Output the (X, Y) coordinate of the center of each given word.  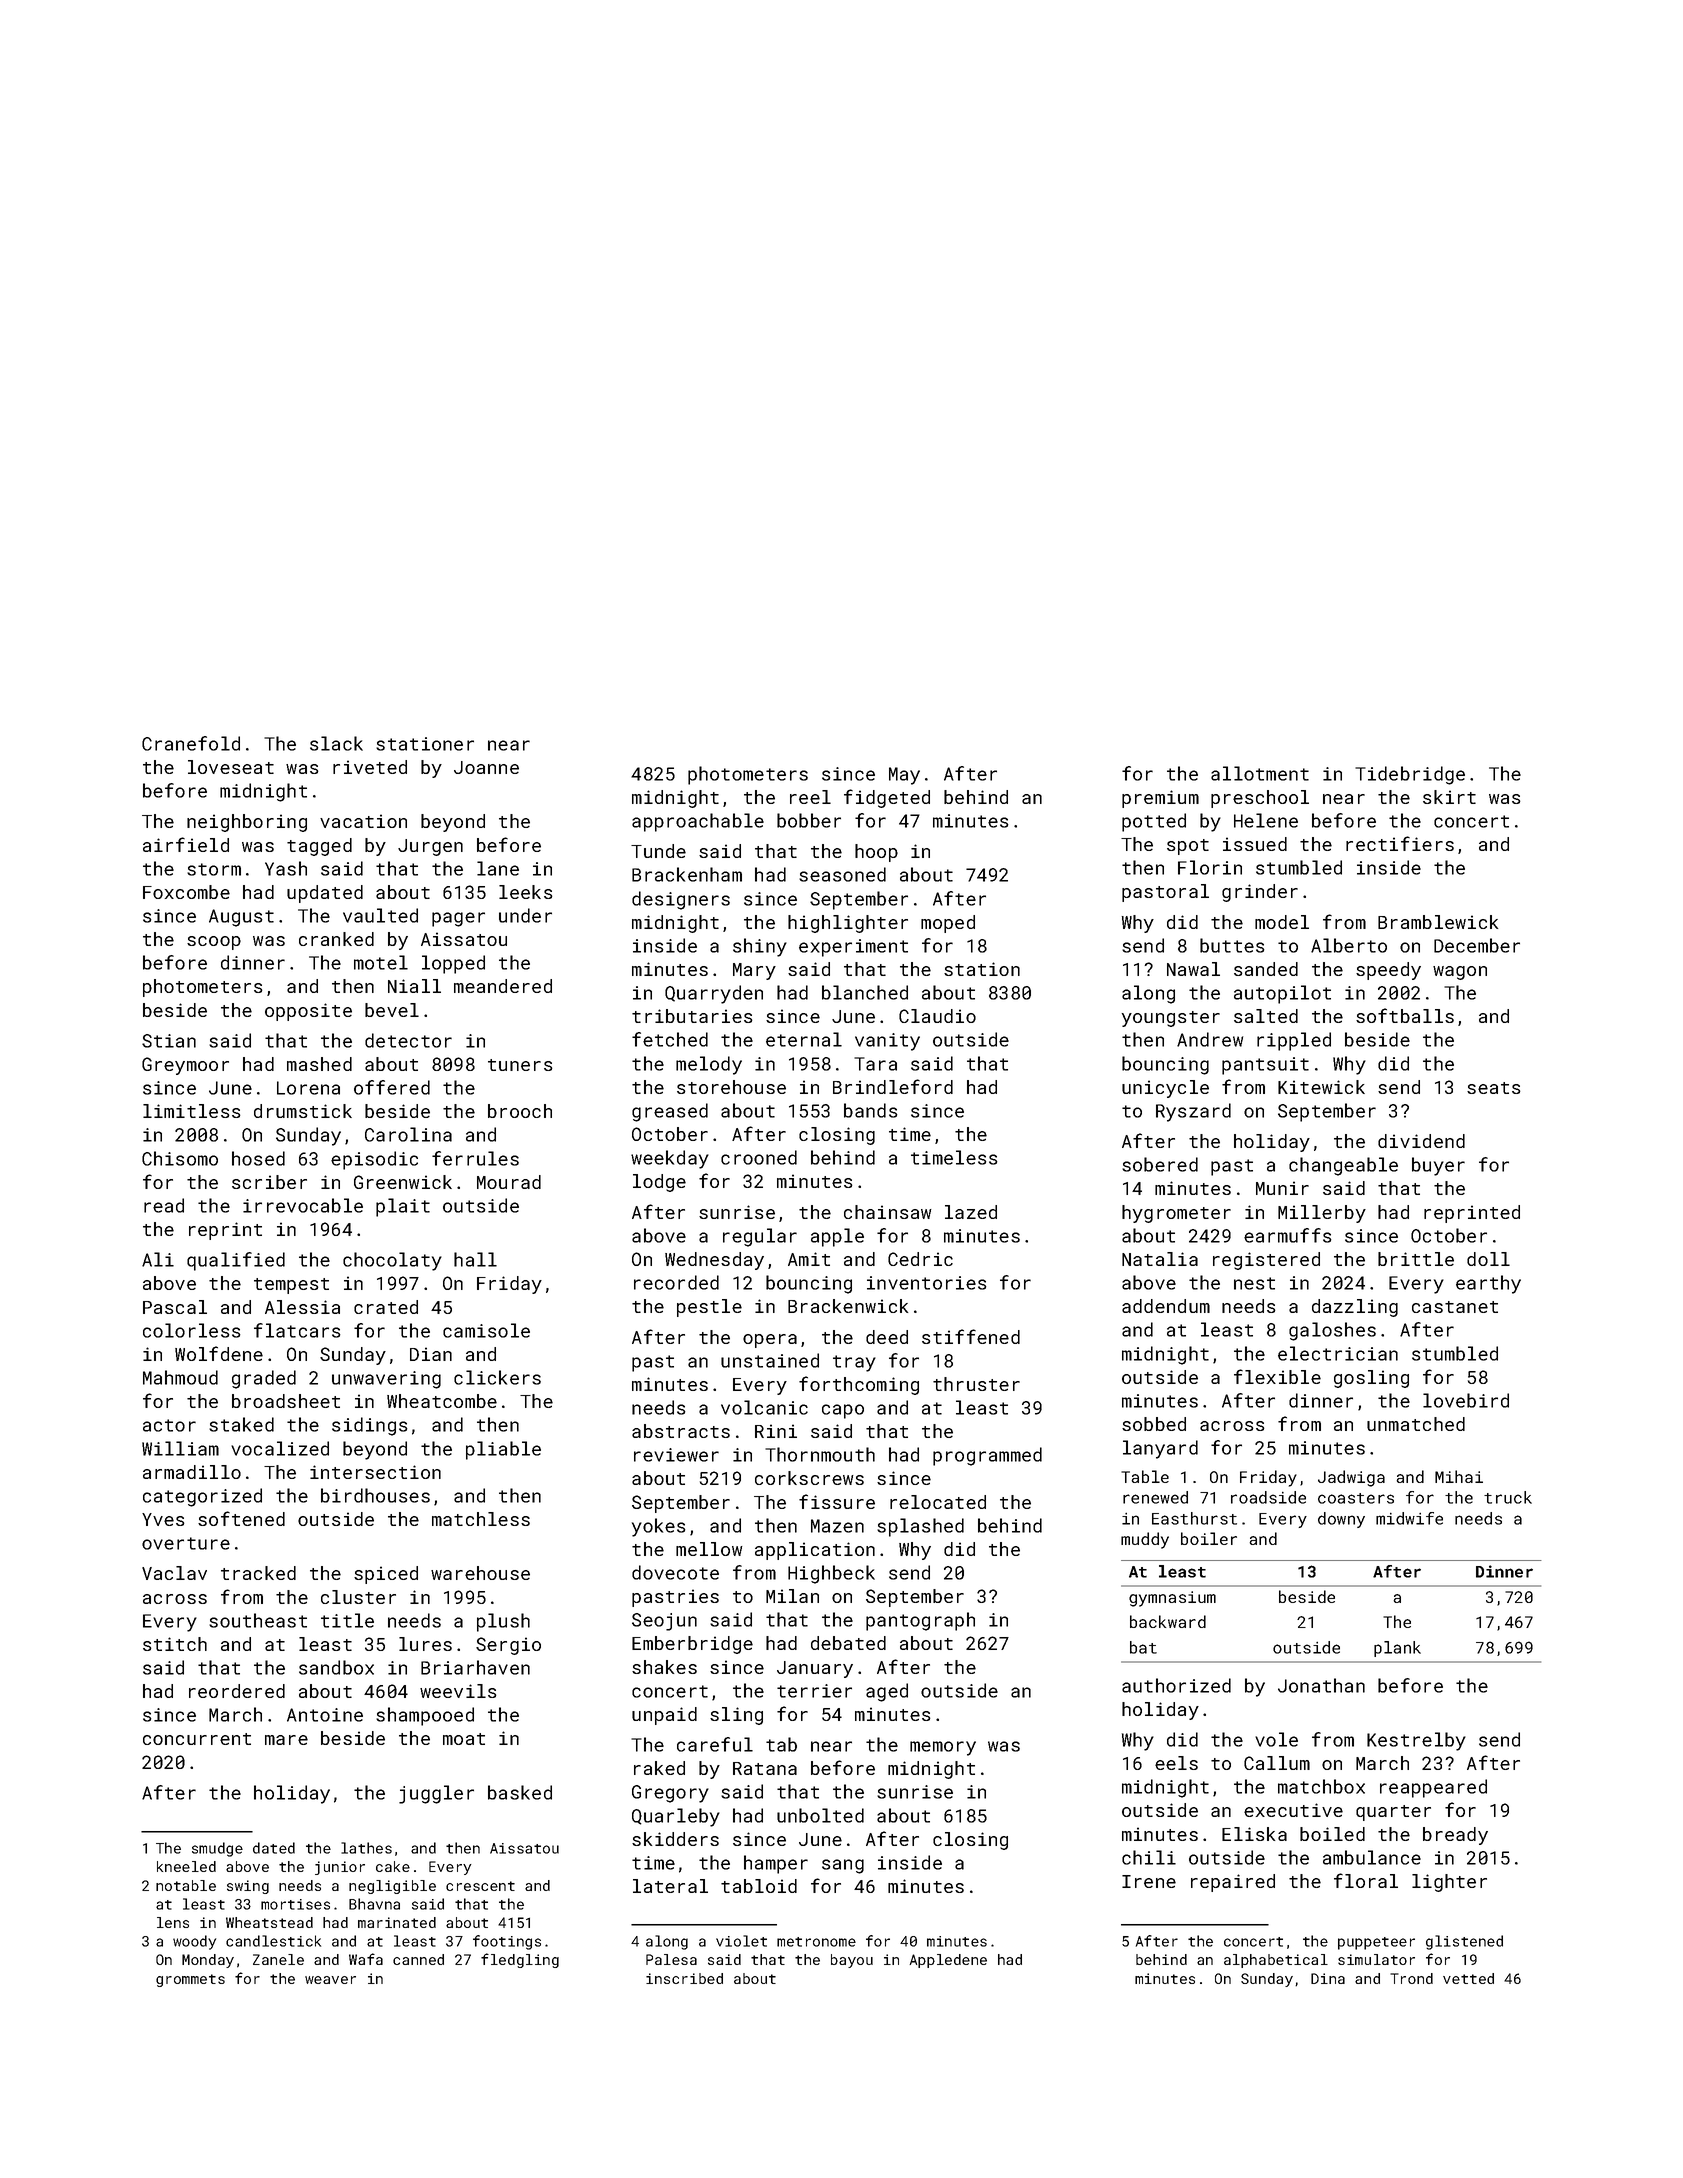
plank (1397, 1649)
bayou (852, 1961)
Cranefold (191, 743)
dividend (1421, 1141)
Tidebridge (1410, 775)
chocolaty (392, 1261)
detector (408, 1040)
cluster (358, 1597)
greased (670, 1112)
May (904, 776)
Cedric (920, 1259)
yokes (658, 1527)
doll (1488, 1259)
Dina (1328, 1978)
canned (418, 1959)
